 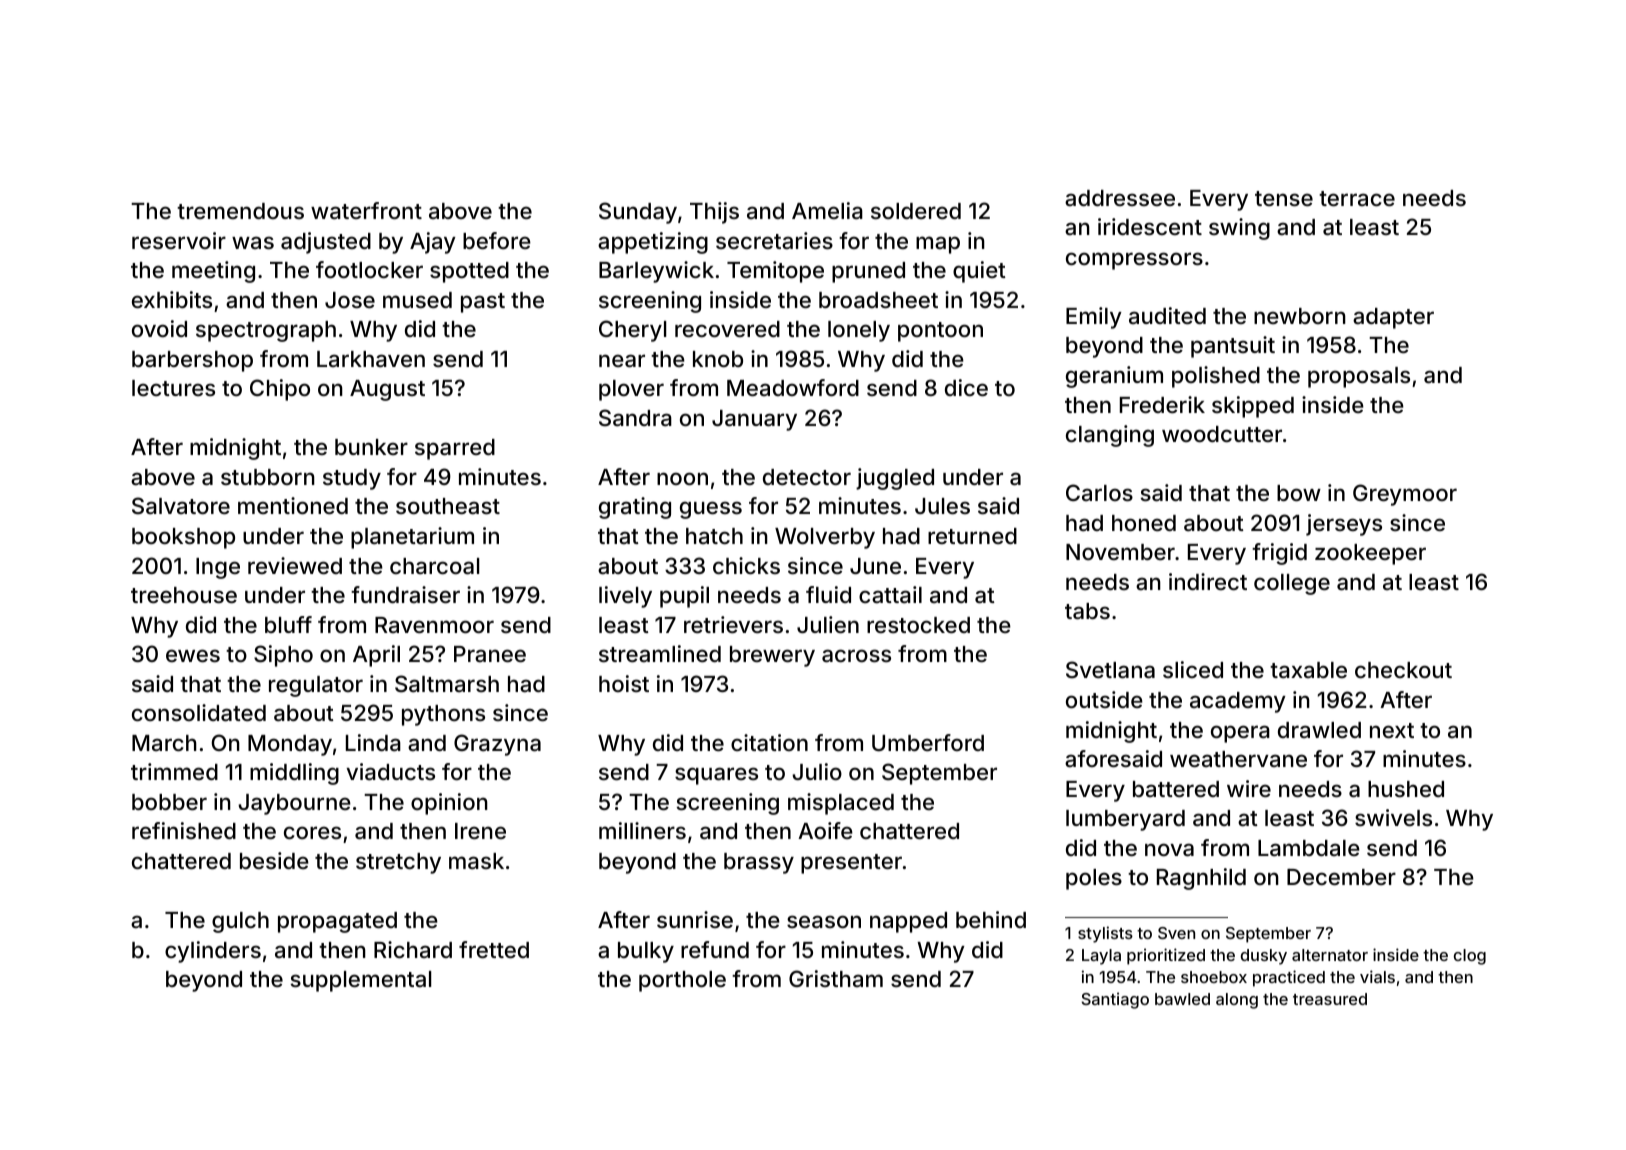 What do you see at coordinates (890, 595) in the screenshot?
I see `cattail` at bounding box center [890, 595].
